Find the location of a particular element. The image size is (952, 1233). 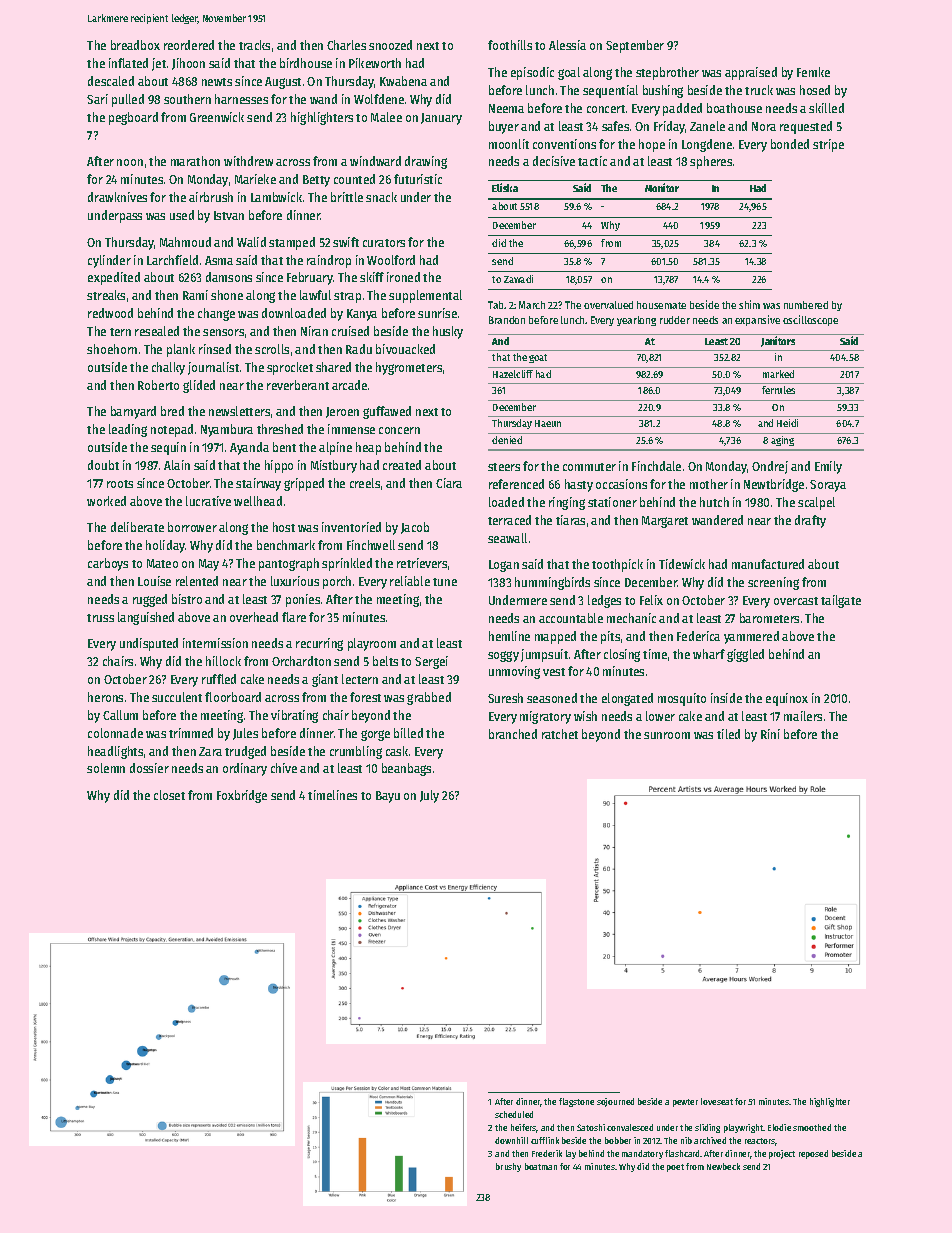

Marieke is located at coordinates (255, 179).
